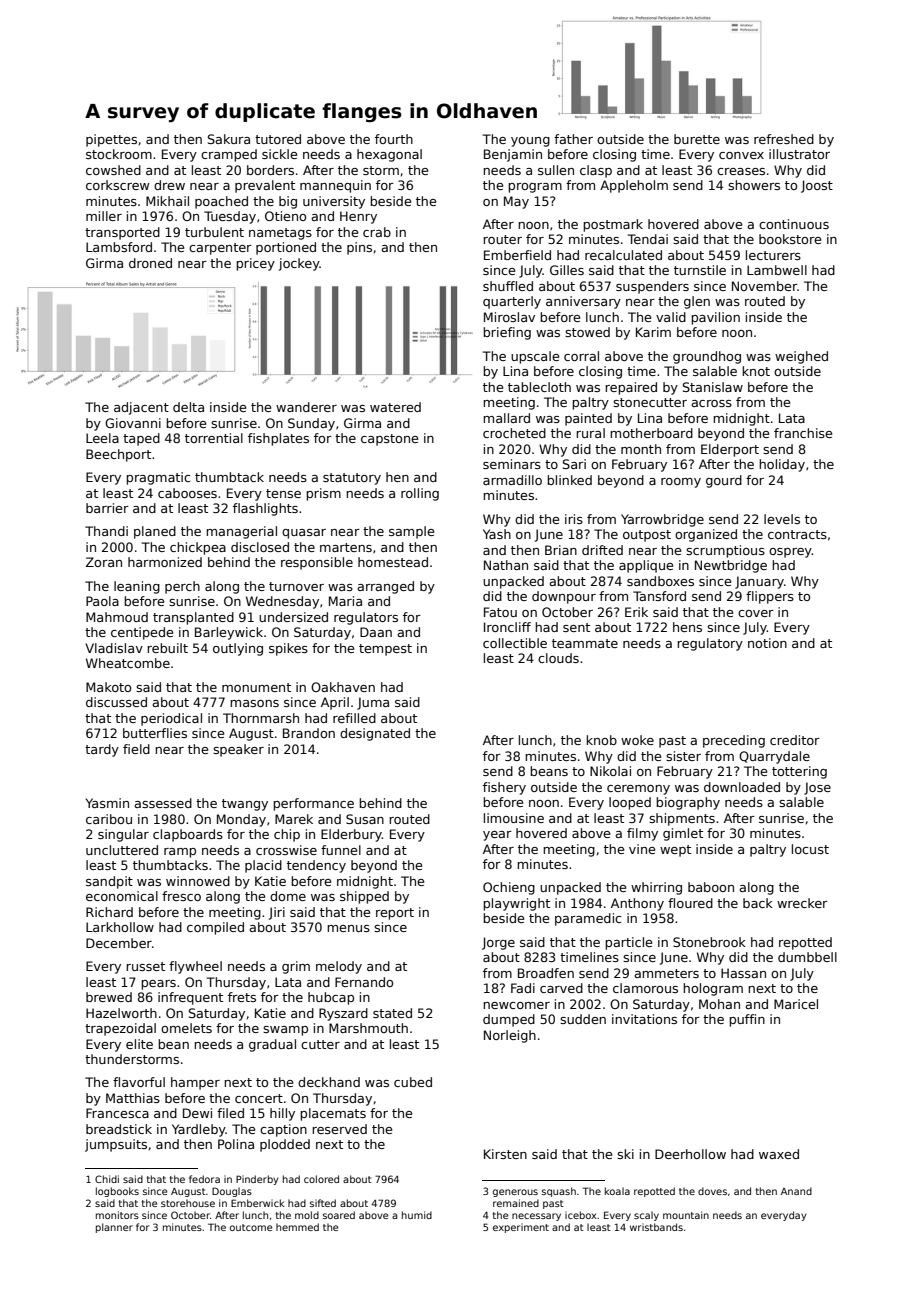 The image size is (924, 1308). What do you see at coordinates (795, 740) in the page?
I see `creditor` at bounding box center [795, 740].
